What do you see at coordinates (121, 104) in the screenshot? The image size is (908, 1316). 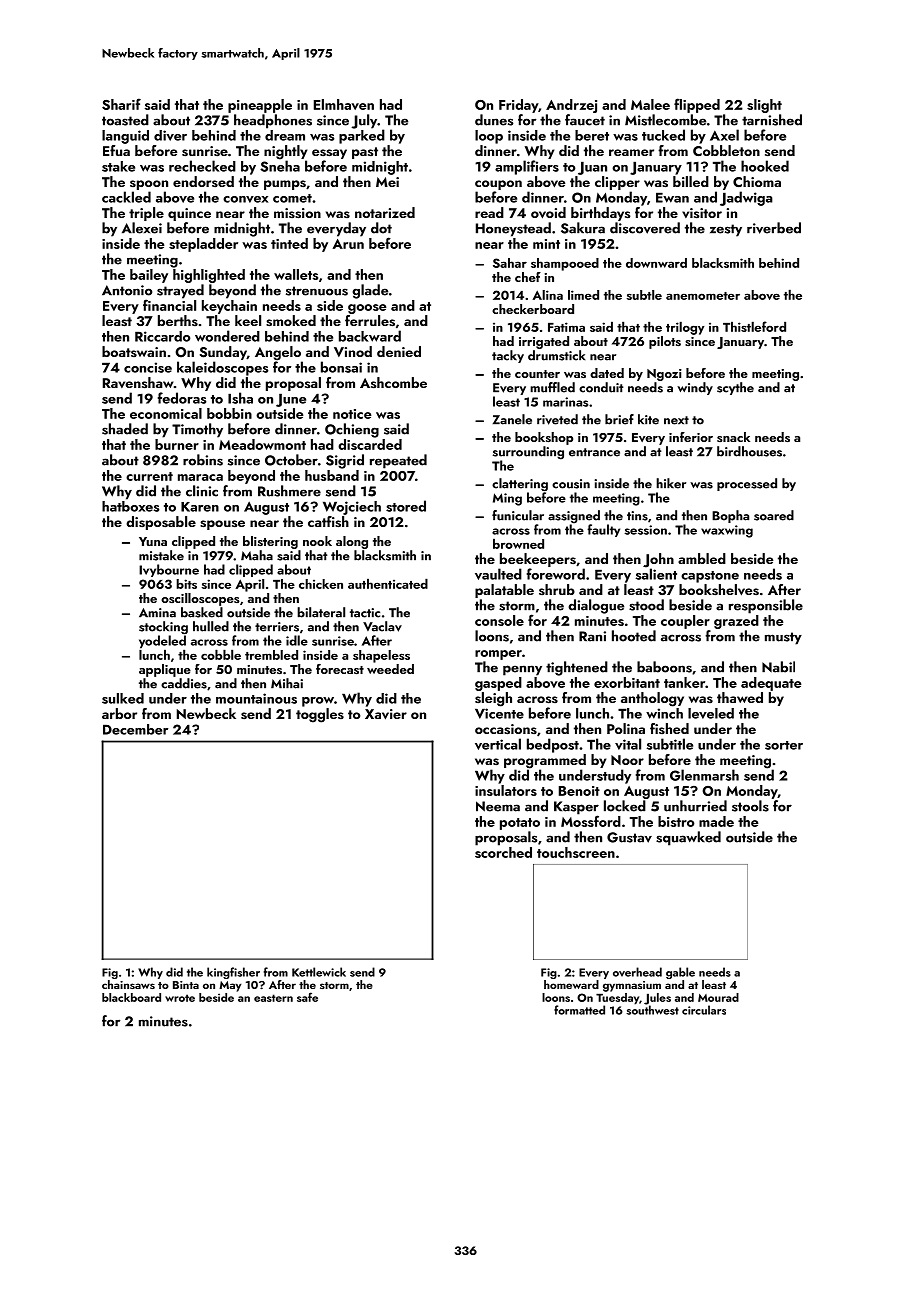 I see `Sharif` at bounding box center [121, 104].
